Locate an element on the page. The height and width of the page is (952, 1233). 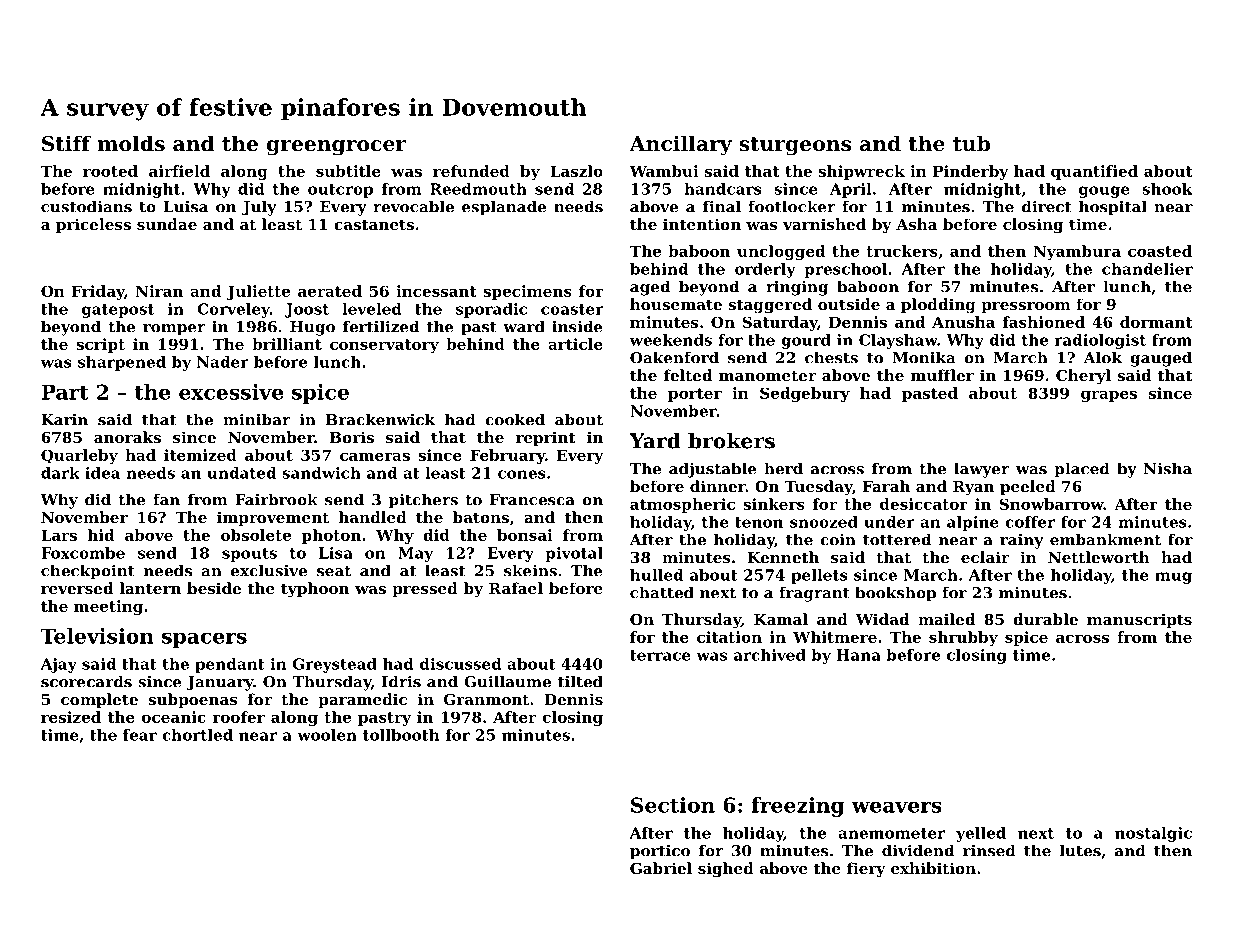
Kenneth is located at coordinates (783, 557).
